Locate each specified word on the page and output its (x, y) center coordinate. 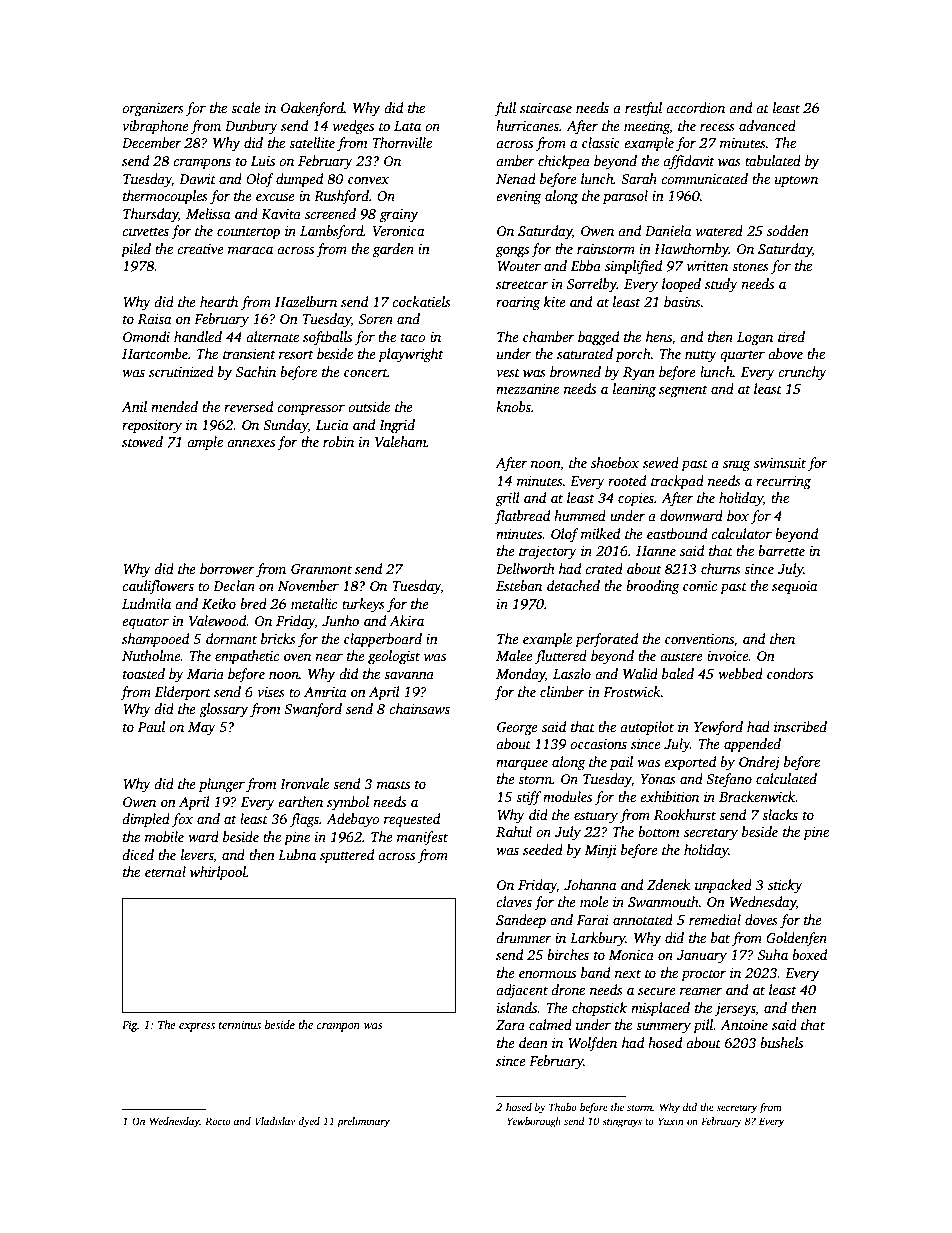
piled (136, 250)
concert (366, 372)
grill (508, 499)
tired (791, 336)
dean (533, 1042)
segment (683, 391)
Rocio (218, 1121)
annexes (251, 443)
